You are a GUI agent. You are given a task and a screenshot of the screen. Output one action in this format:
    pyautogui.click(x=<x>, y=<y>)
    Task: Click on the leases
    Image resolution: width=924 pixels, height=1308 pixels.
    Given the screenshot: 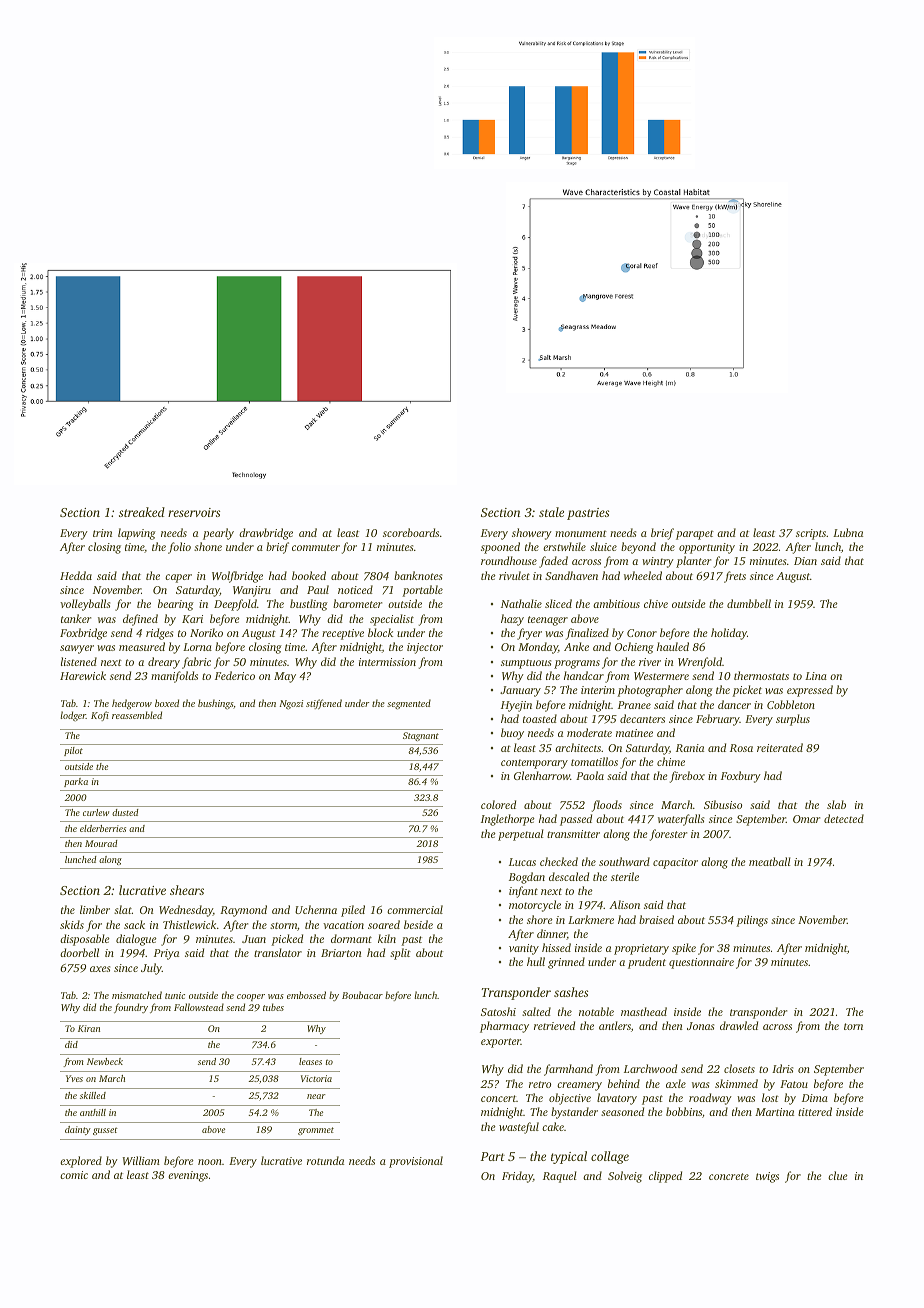 What is the action you would take?
    pyautogui.click(x=310, y=1061)
